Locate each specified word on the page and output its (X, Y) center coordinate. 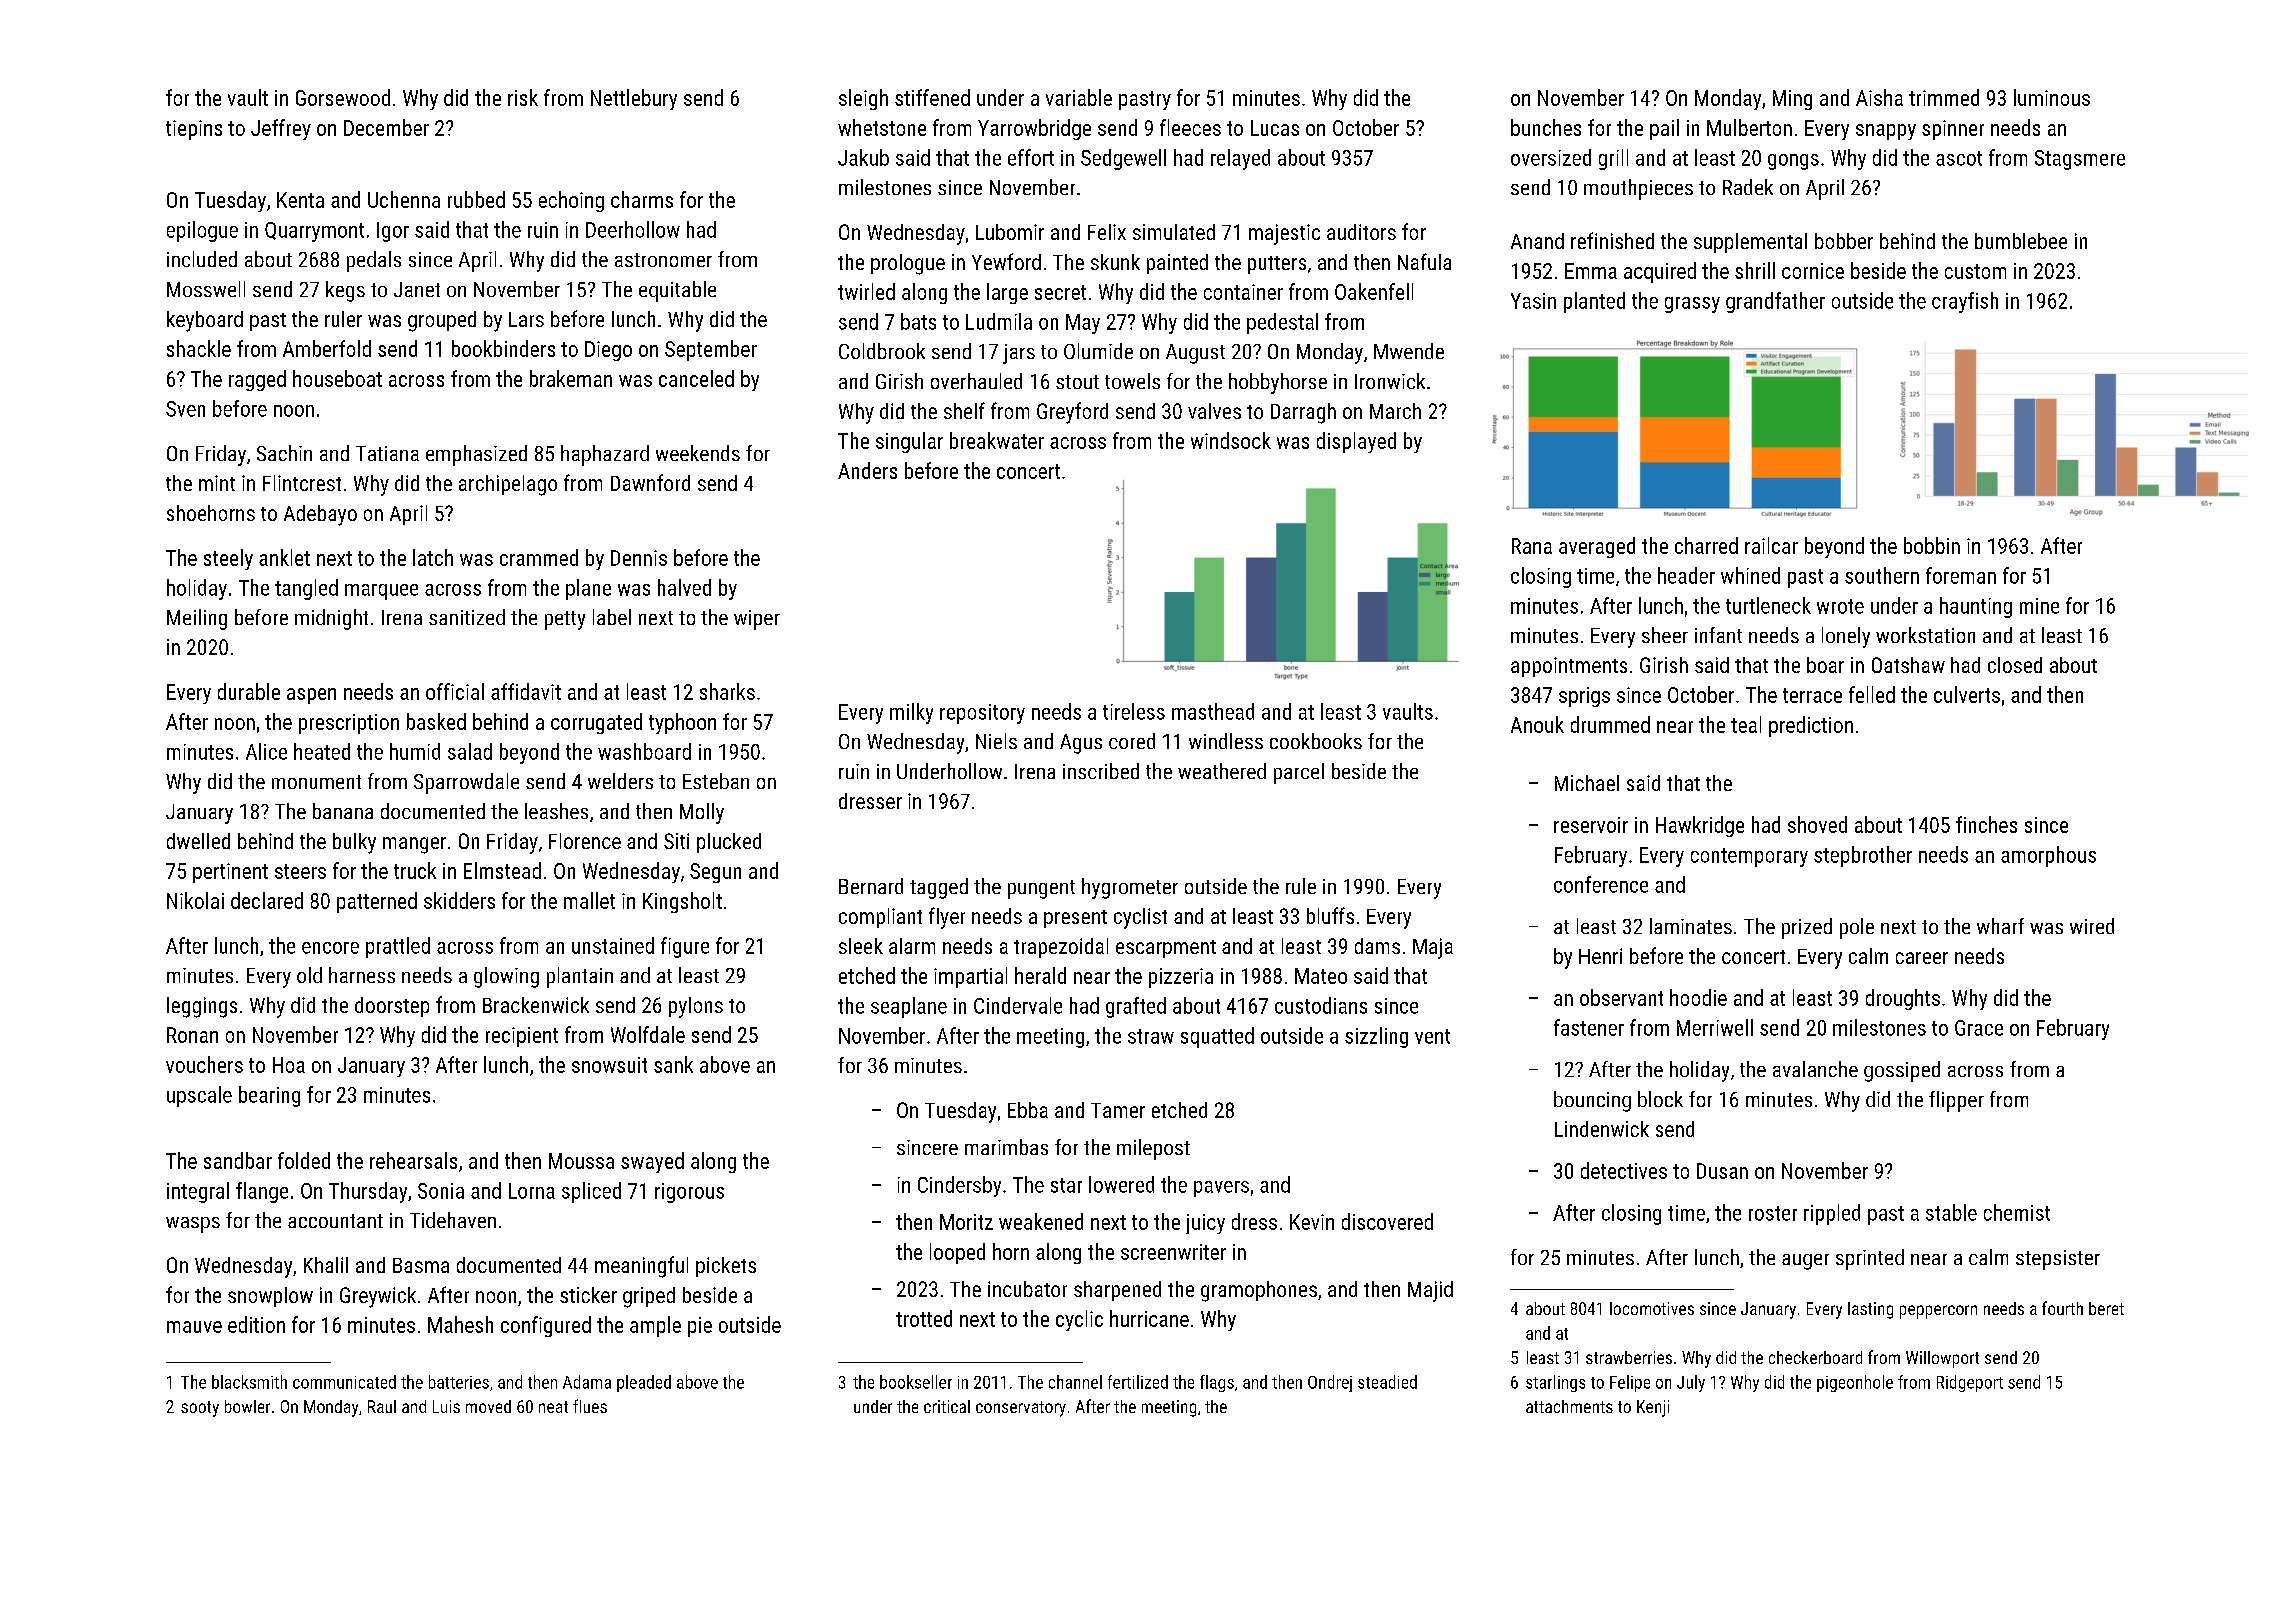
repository (982, 714)
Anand (1537, 241)
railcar (1771, 545)
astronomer (663, 260)
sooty (200, 1409)
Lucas (1275, 128)
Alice (266, 751)
